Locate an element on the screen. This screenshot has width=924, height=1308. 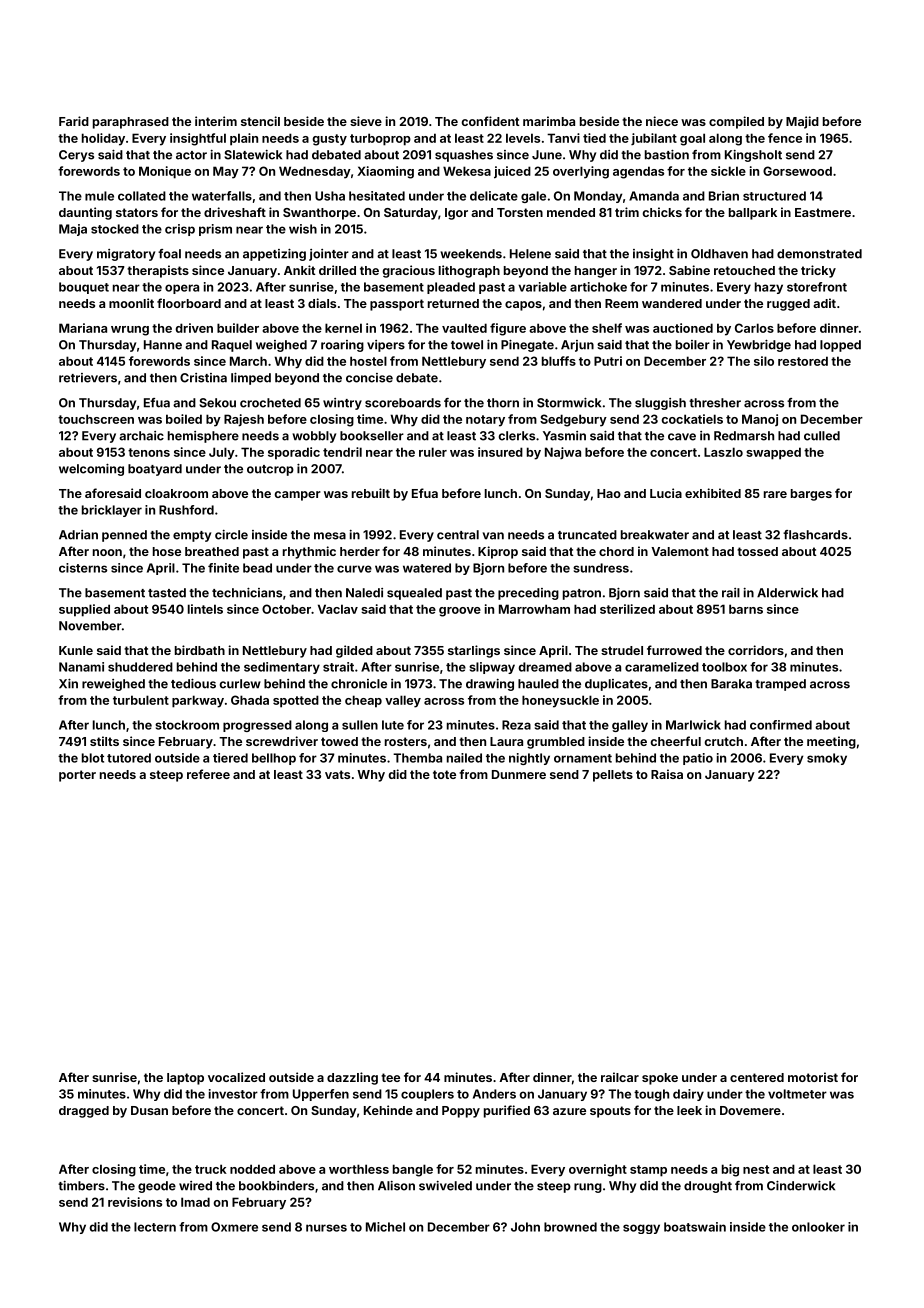
stators is located at coordinates (137, 212).
